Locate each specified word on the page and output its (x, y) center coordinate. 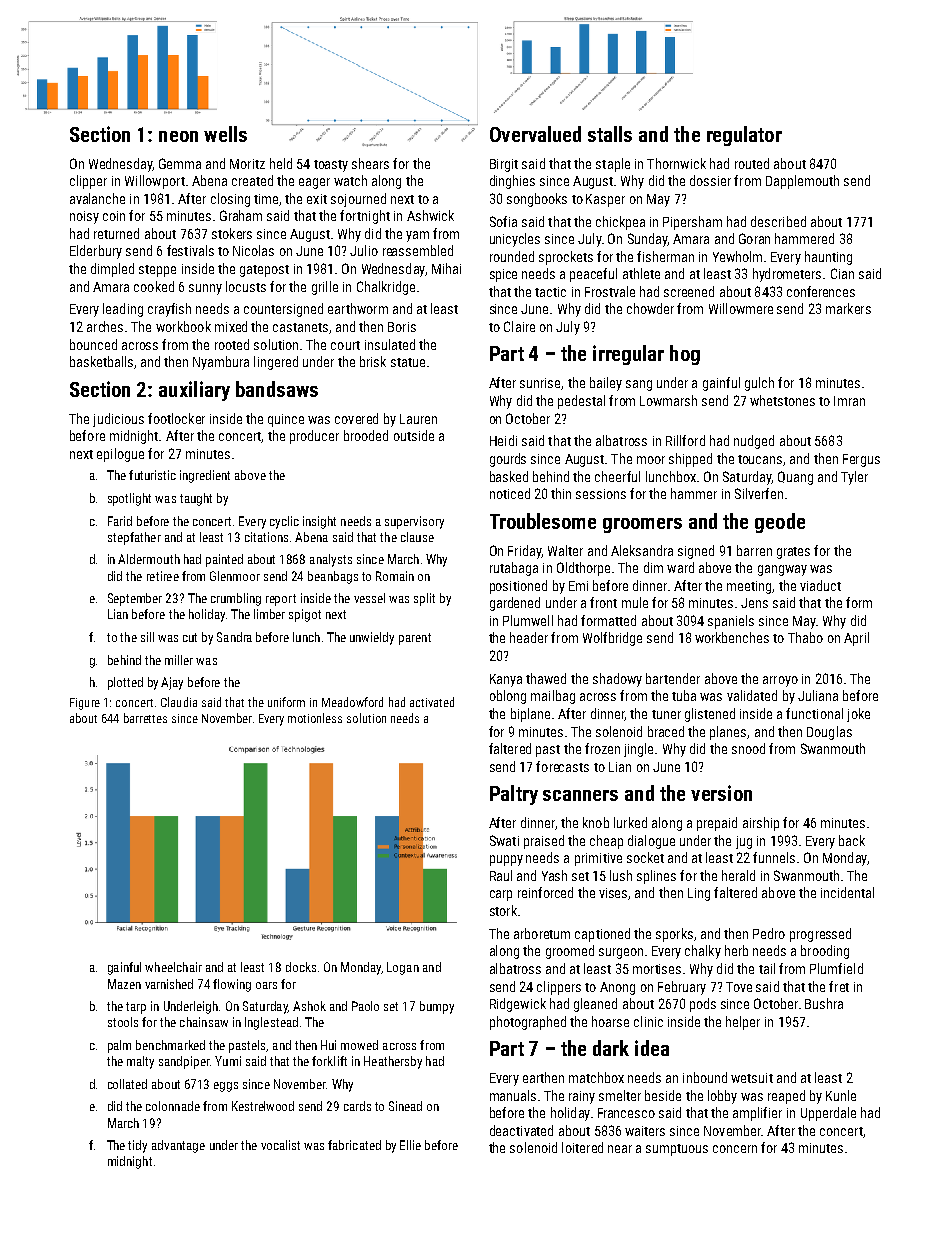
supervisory (414, 522)
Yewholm (737, 256)
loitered (582, 1147)
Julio (364, 250)
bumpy (437, 1007)
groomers (642, 525)
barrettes (145, 718)
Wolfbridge (612, 639)
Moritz (247, 164)
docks (301, 967)
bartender (673, 678)
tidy (137, 1146)
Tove (739, 987)
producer (314, 437)
